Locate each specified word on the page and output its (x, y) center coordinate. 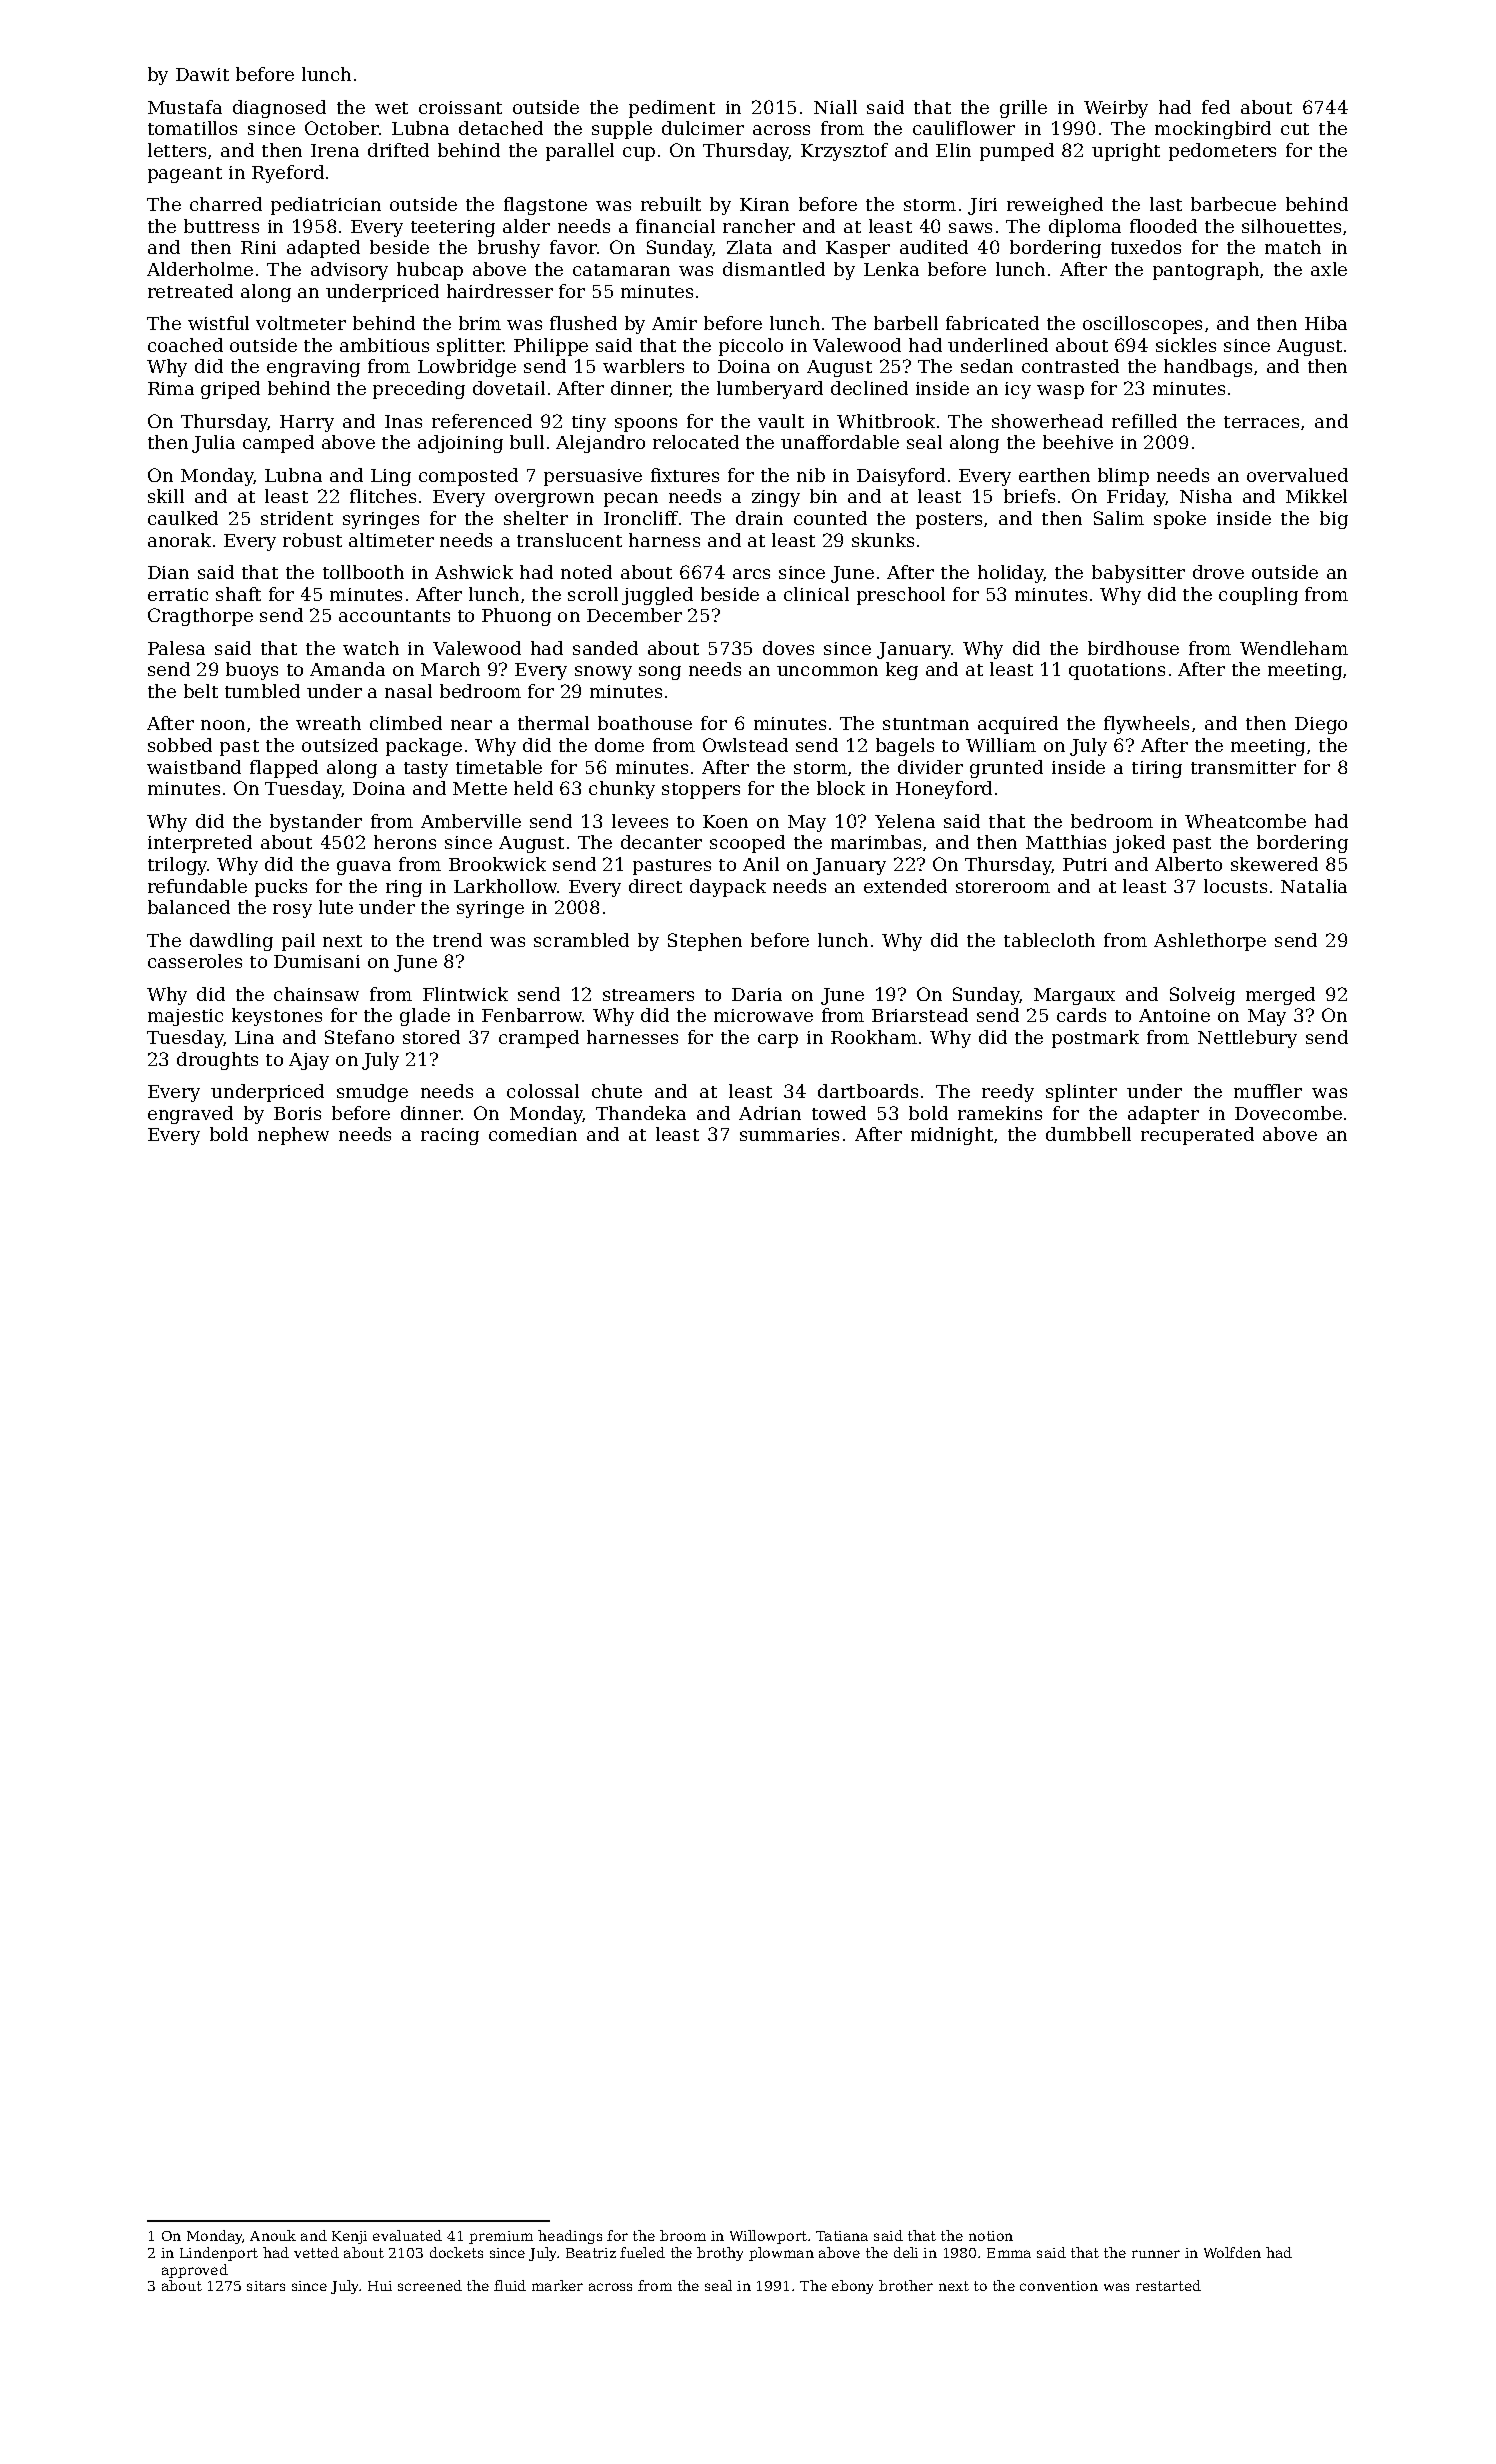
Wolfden (1232, 2252)
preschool (901, 596)
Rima (171, 388)
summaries (789, 1134)
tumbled (262, 691)
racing (450, 1136)
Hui (380, 2286)
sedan (987, 366)
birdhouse (1133, 648)
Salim (1119, 518)
